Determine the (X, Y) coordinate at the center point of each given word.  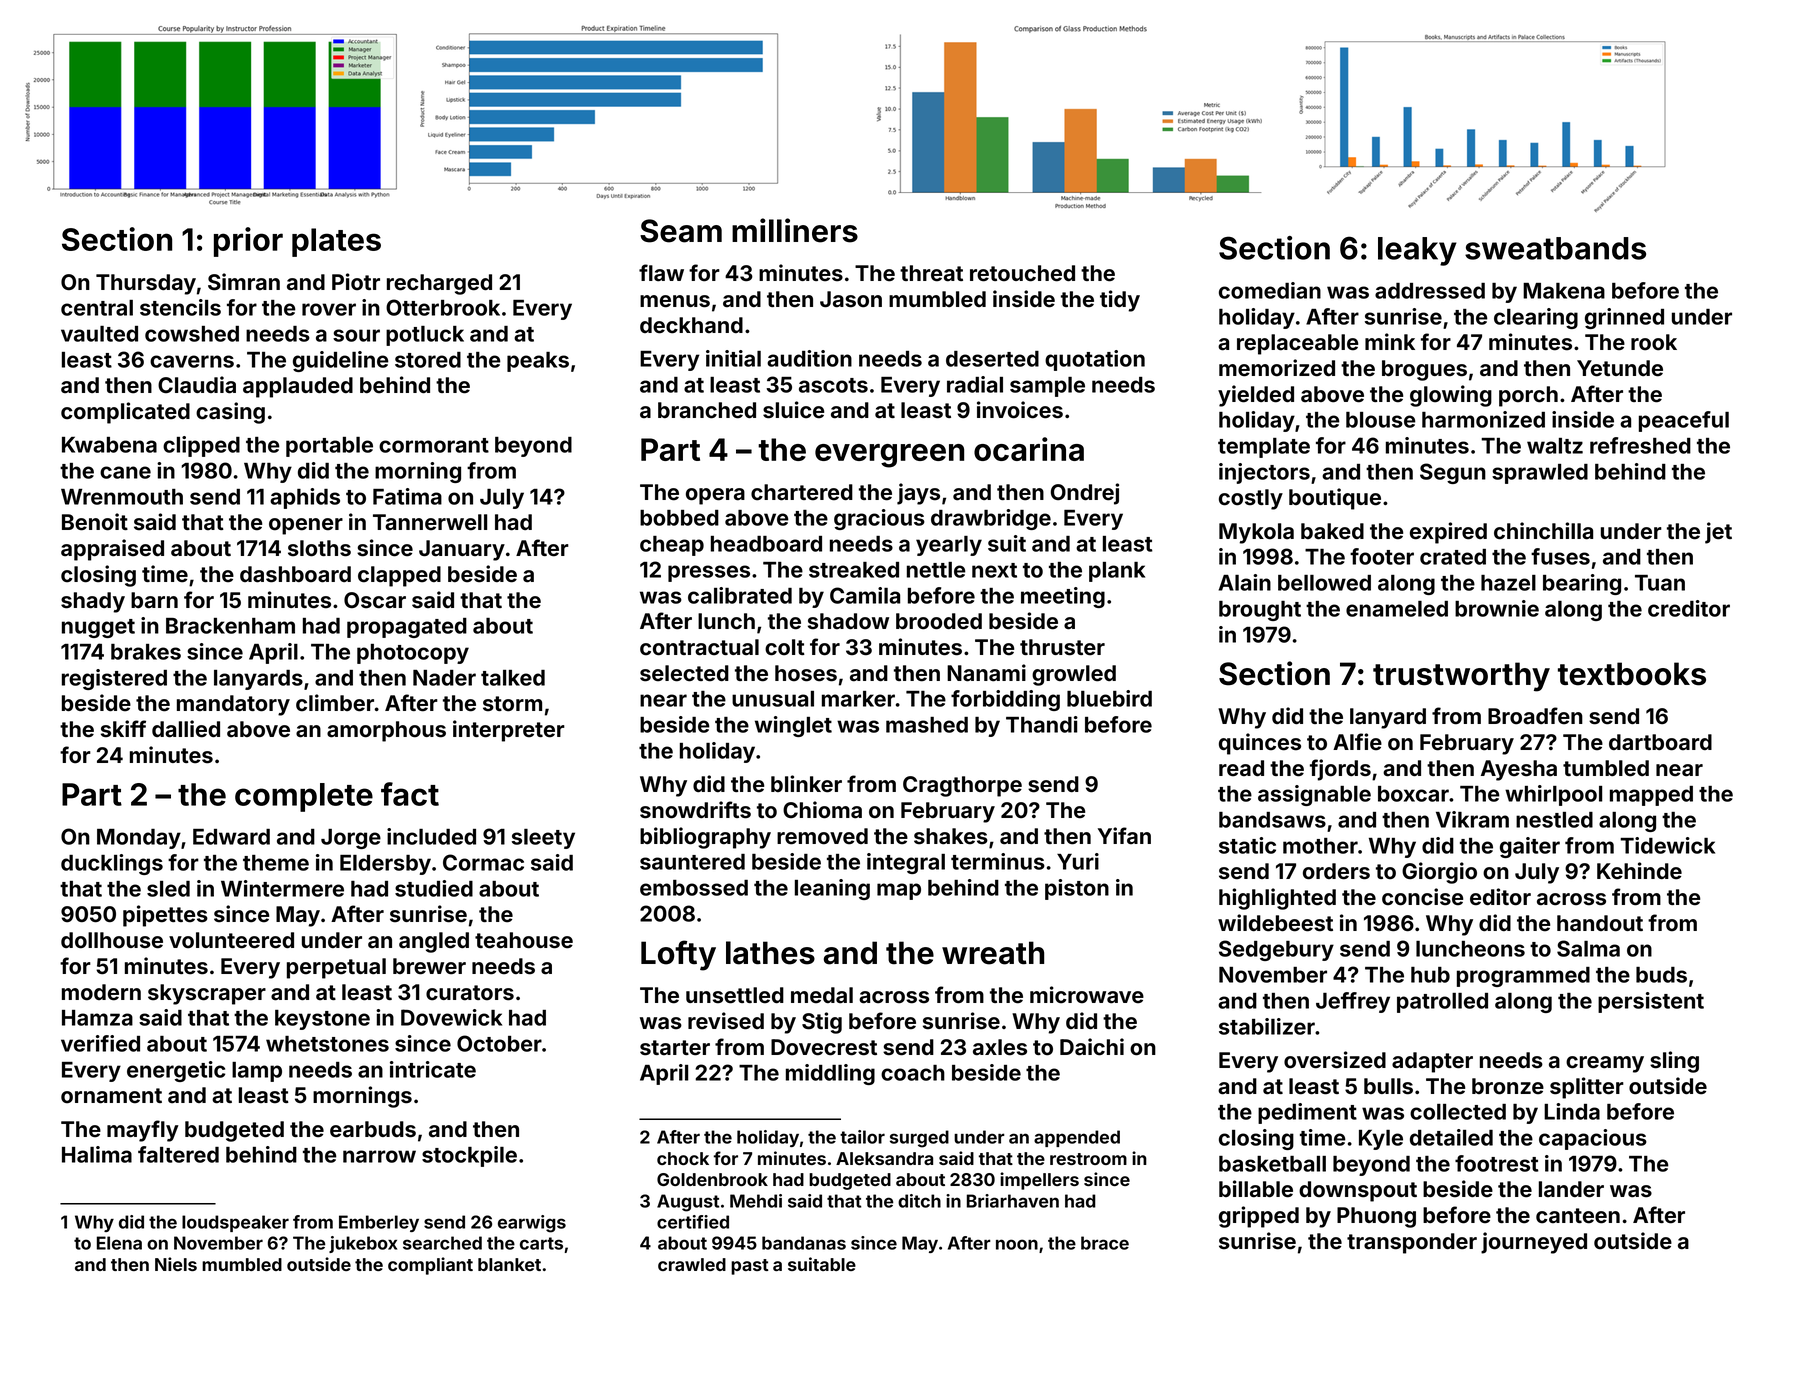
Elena (119, 1243)
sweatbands (1555, 248)
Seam (681, 231)
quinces (1260, 744)
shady (93, 602)
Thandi (1042, 724)
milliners (795, 230)
